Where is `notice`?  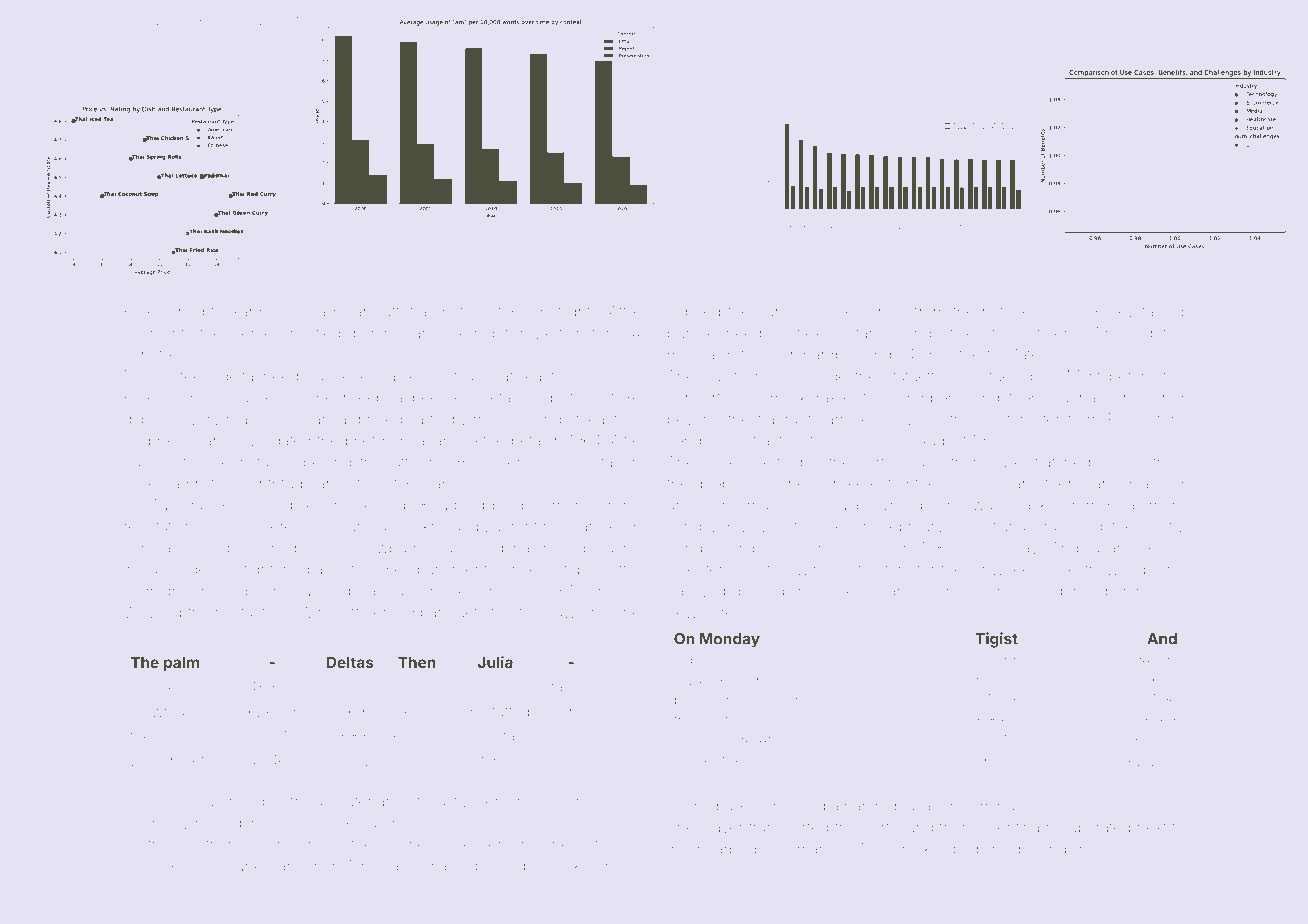
notice is located at coordinates (1003, 312).
